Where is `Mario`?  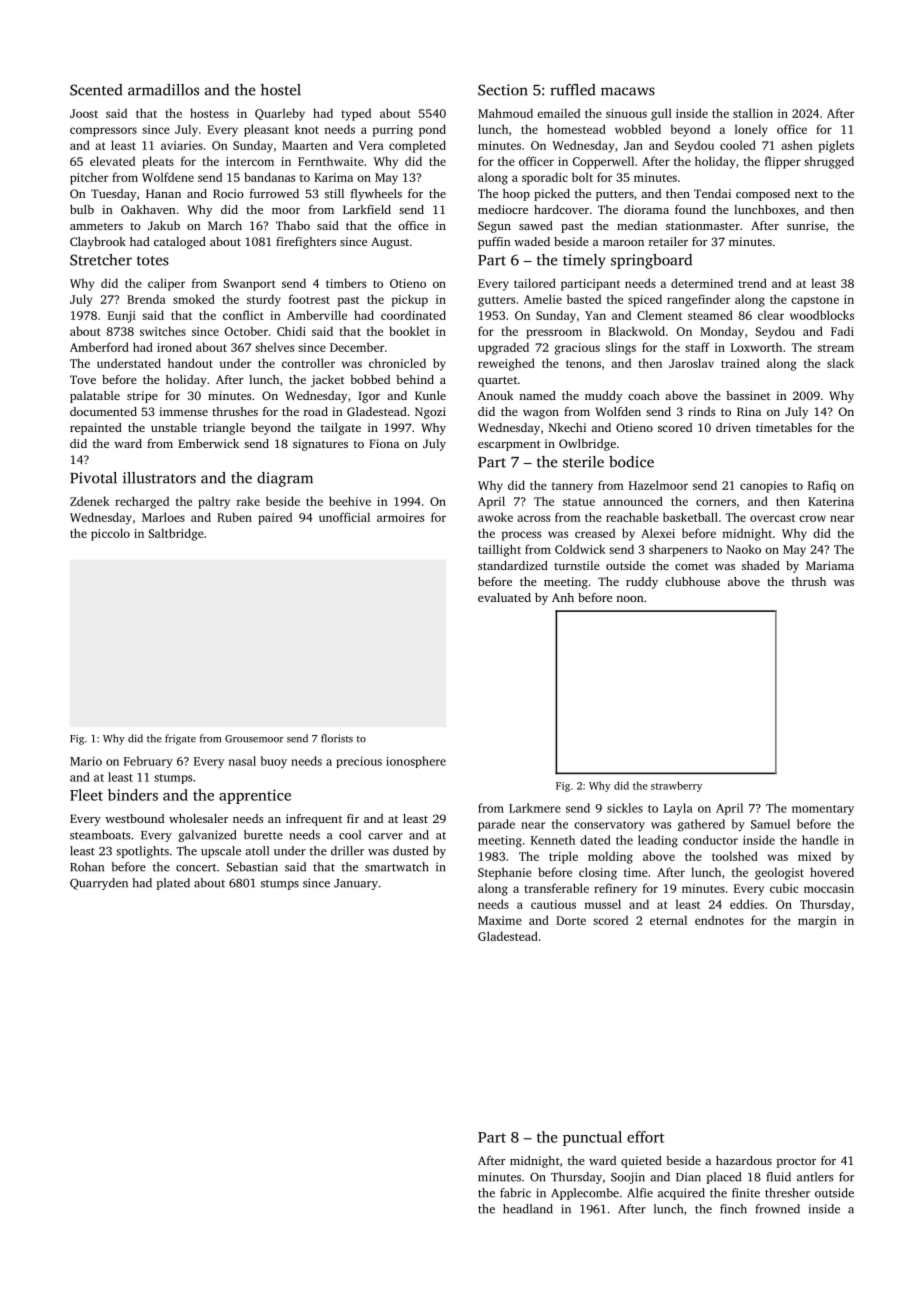
Mario is located at coordinates (86, 761).
